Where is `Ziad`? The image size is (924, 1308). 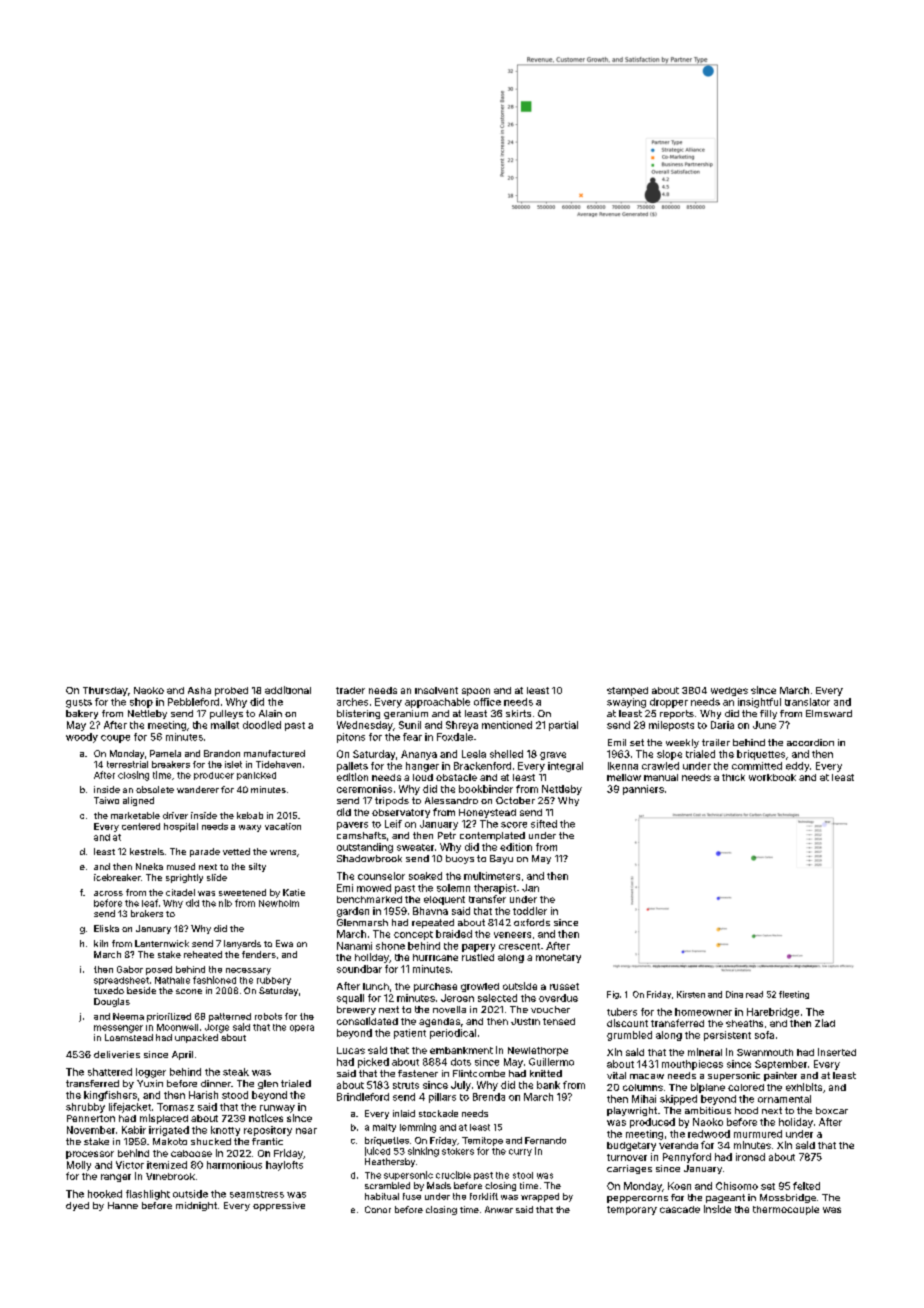 Ziad is located at coordinates (825, 1023).
